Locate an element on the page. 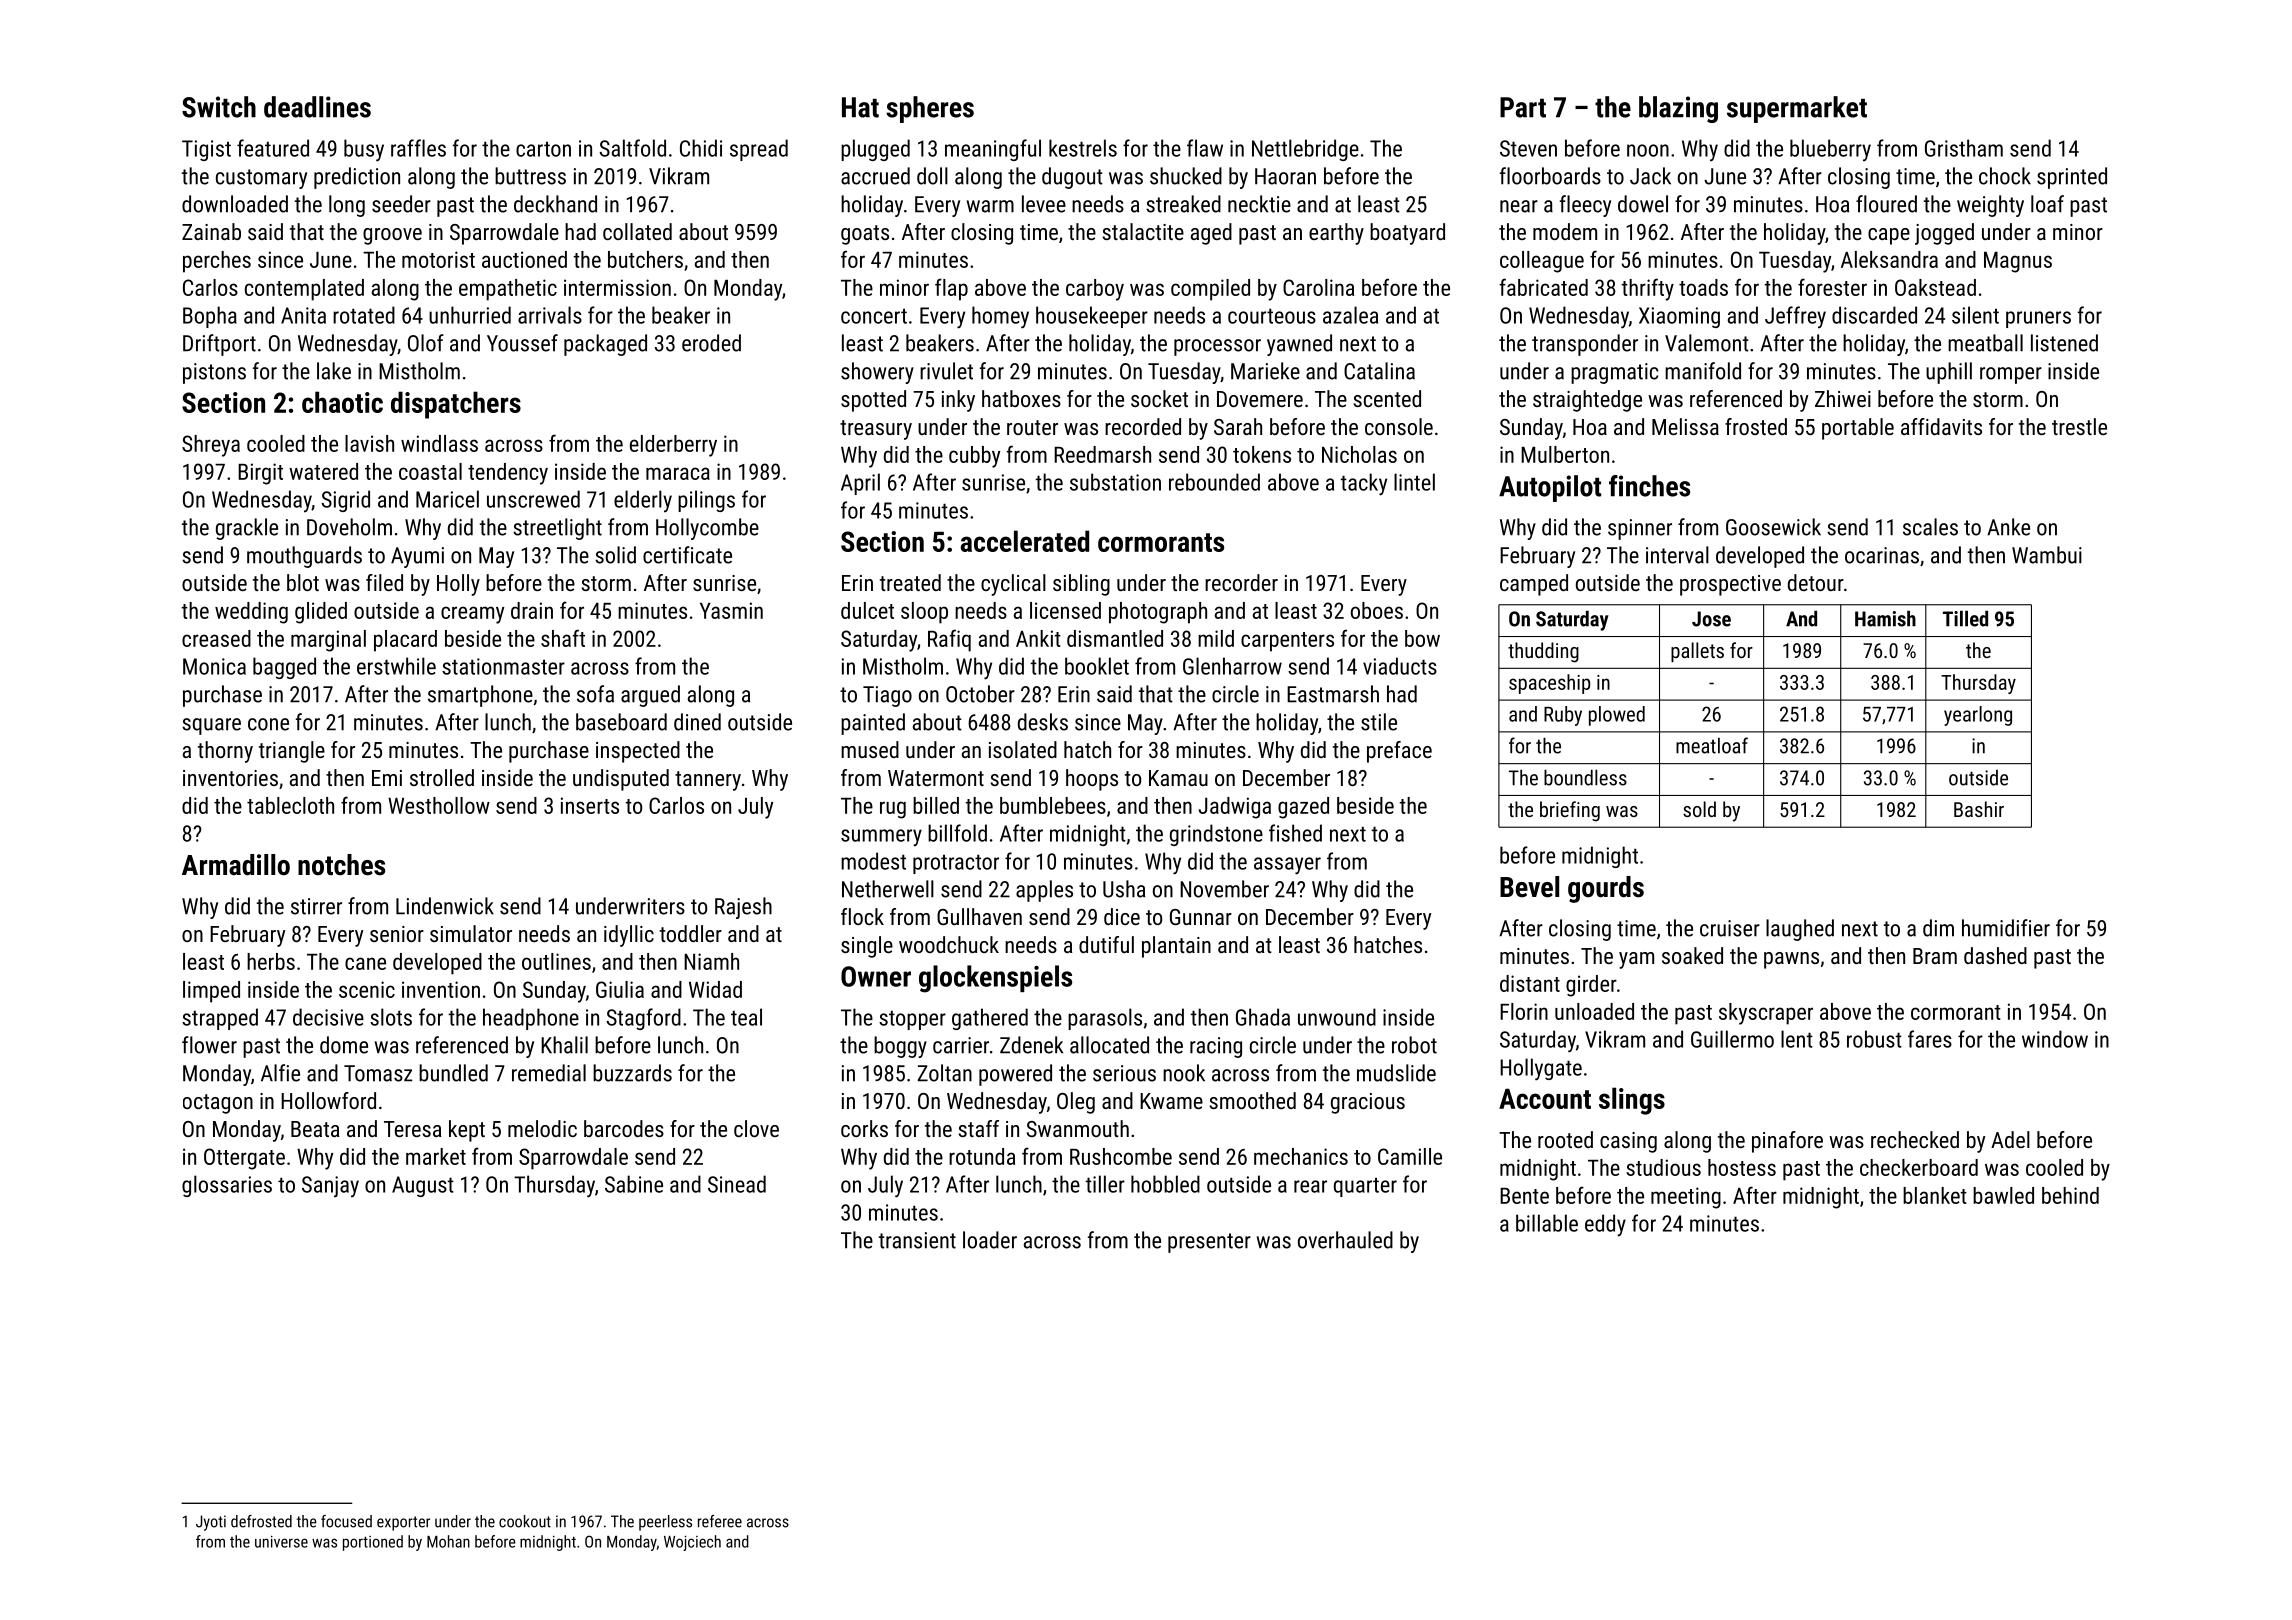  Mulberton is located at coordinates (1565, 454).
